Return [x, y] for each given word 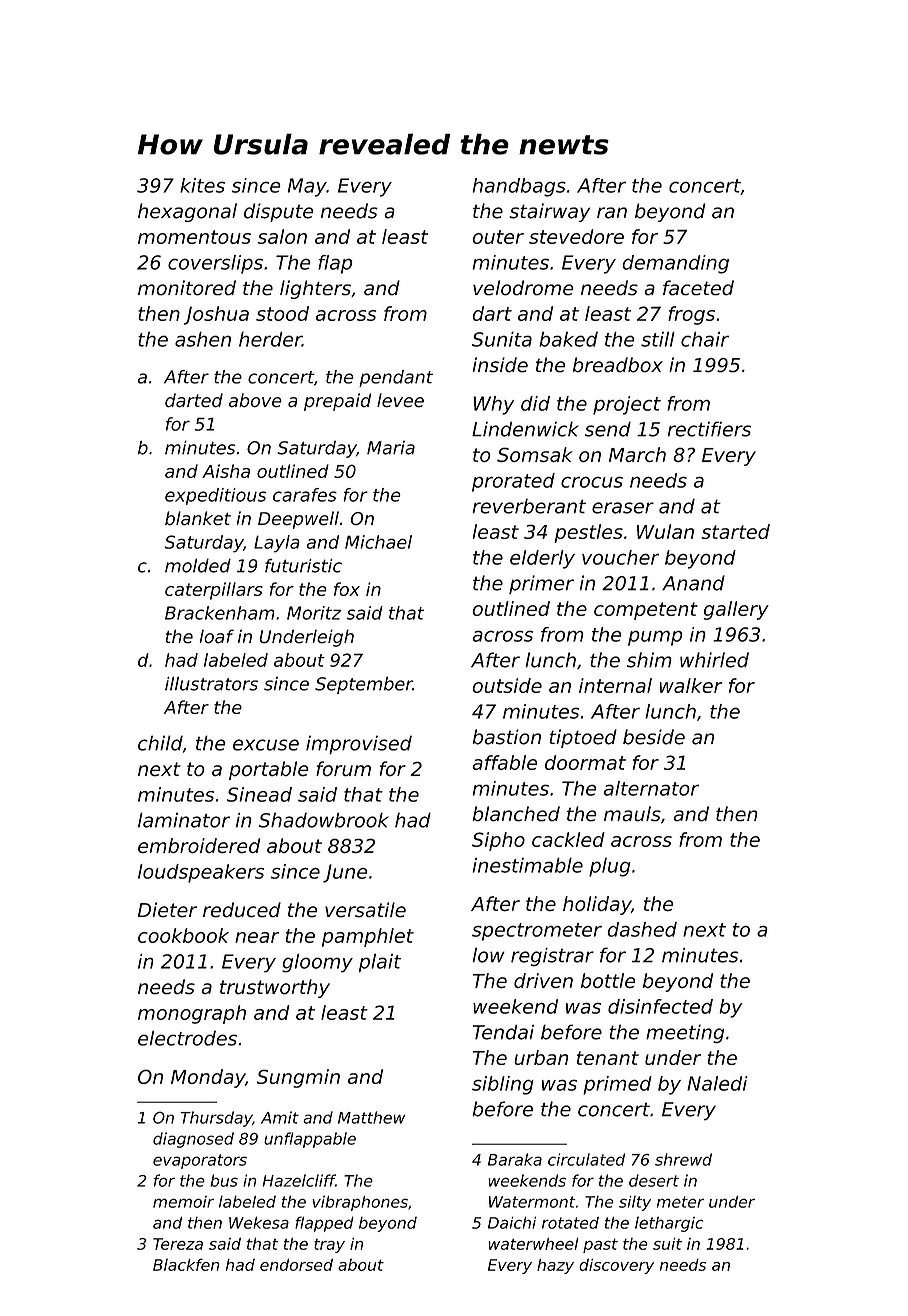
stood [282, 313]
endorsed [296, 1264]
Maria [391, 448]
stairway [549, 212]
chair [705, 339]
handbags [519, 187]
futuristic [303, 566]
